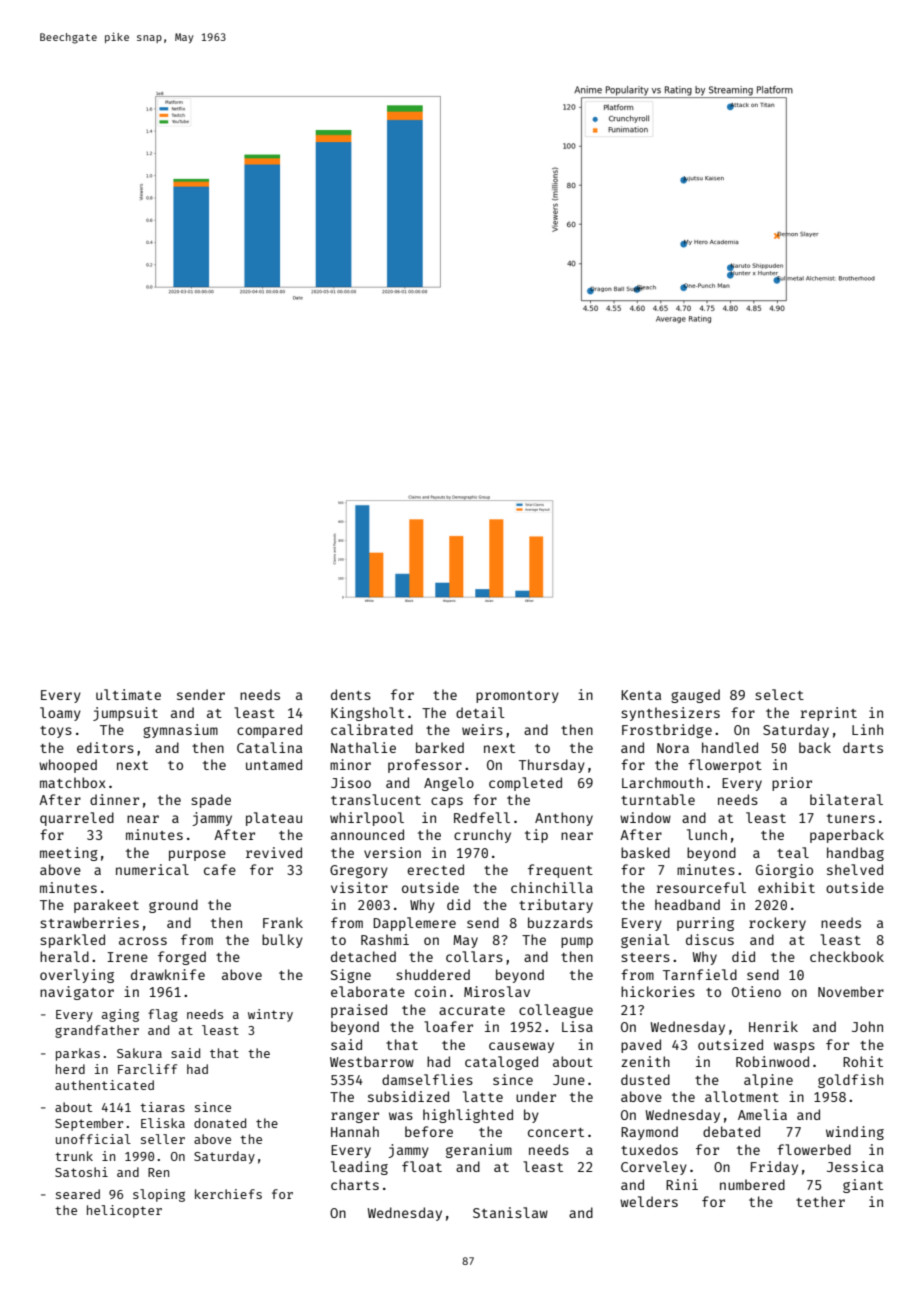 The image size is (924, 1308). Describe the element at coordinates (773, 1026) in the document. I see `Henrik` at that location.
